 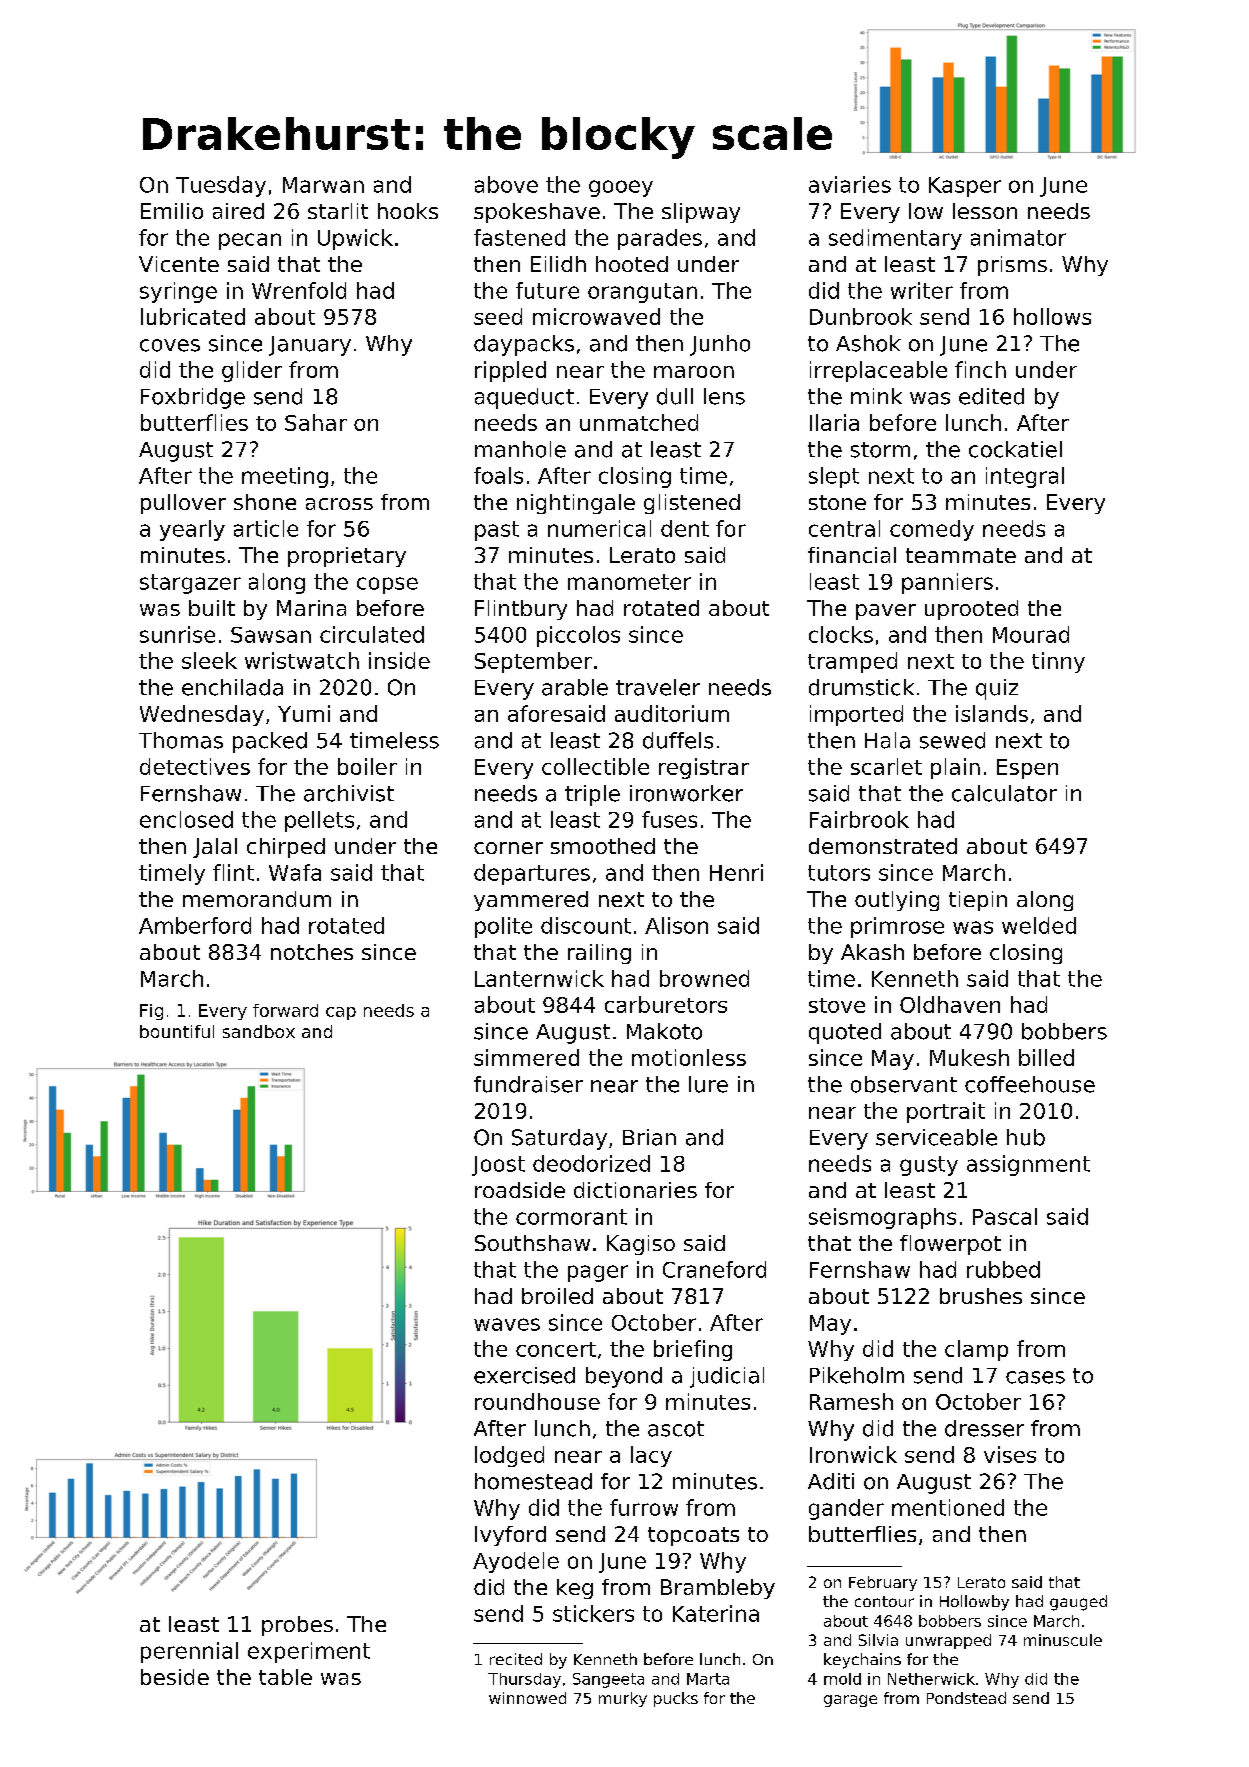 I want to click on archivist, so click(x=349, y=793).
